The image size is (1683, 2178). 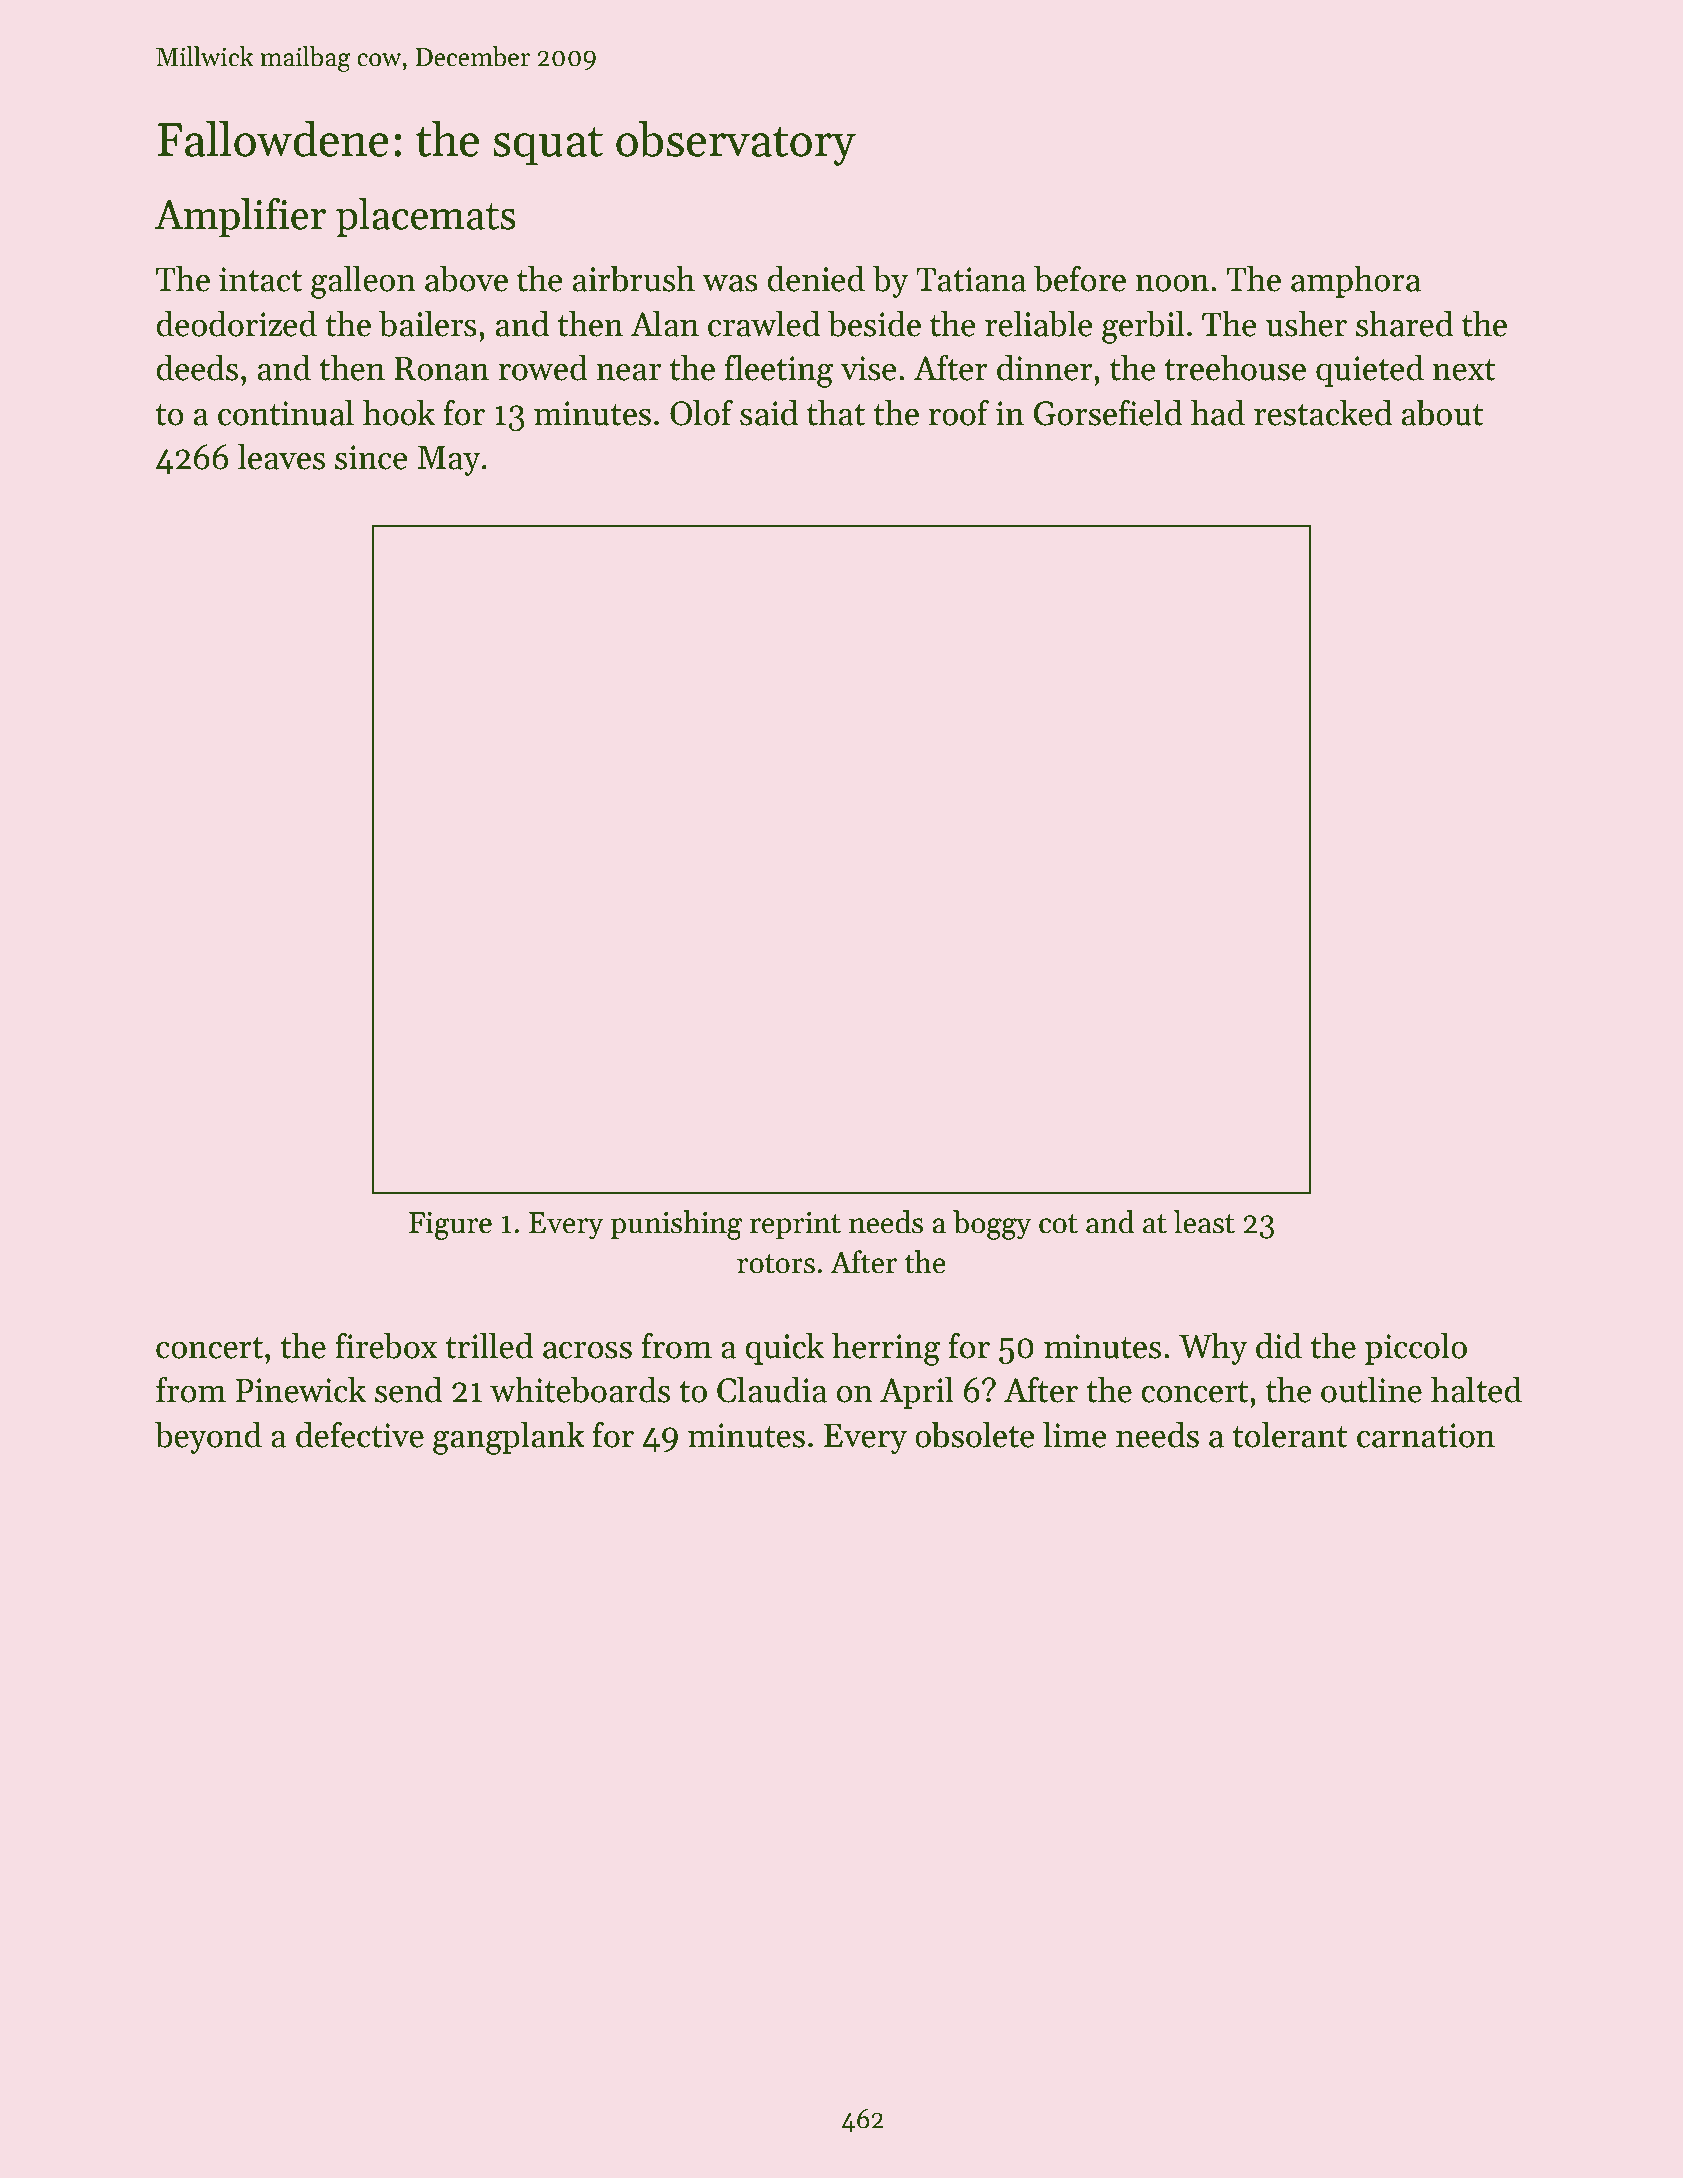 I want to click on above, so click(x=466, y=278).
